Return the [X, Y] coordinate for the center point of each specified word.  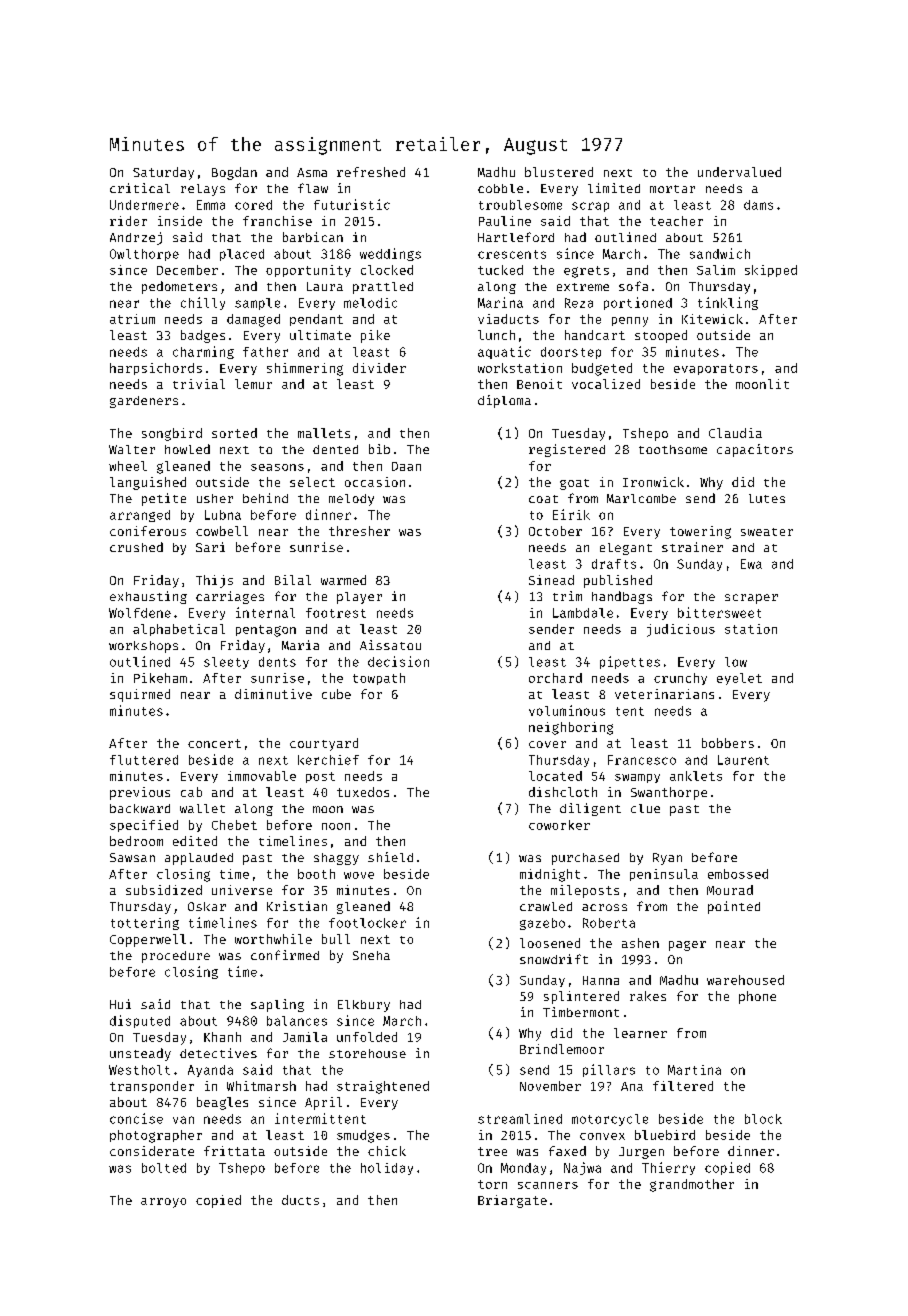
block [763, 1119]
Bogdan [234, 173]
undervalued [739, 172]
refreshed [371, 172]
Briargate [512, 1201]
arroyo [163, 1203]
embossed [738, 874]
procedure [176, 957]
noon [336, 826]
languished [148, 483]
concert [214, 743]
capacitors [755, 450]
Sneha [371, 955]
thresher [359, 531]
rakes [648, 996]
